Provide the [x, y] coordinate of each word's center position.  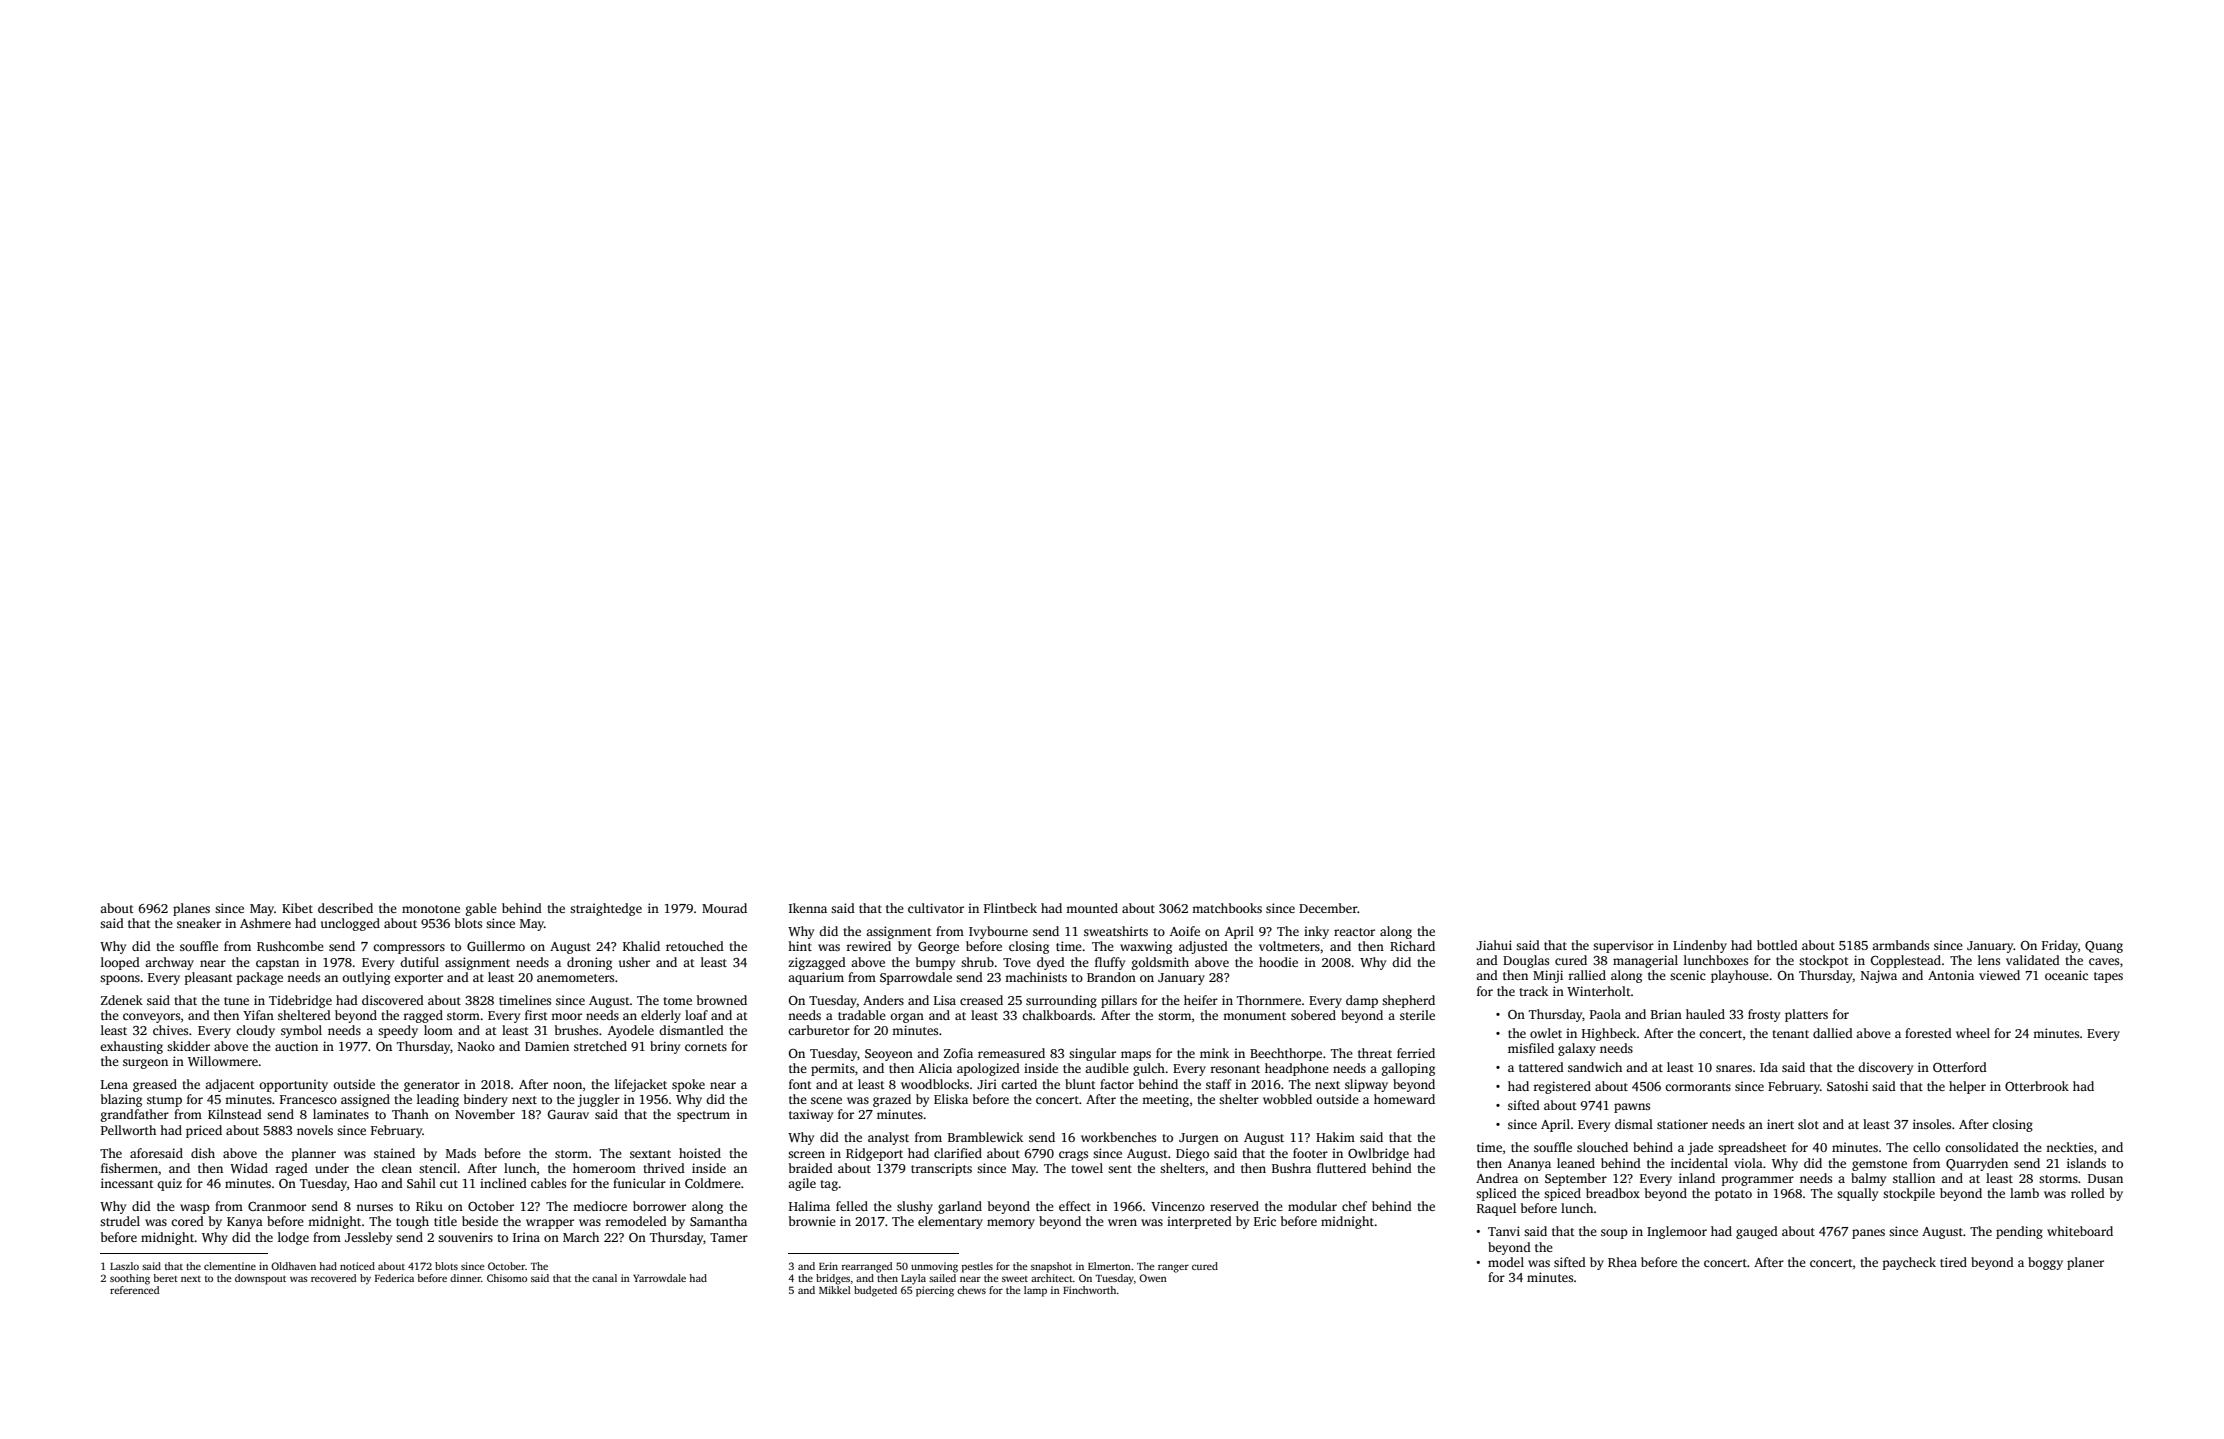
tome [677, 1001]
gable [481, 909]
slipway [1366, 1085]
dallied [1833, 1033]
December [1328, 908]
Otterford [1960, 1067]
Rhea [1622, 1262]
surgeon [145, 1064]
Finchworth [1090, 1290]
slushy [915, 1207]
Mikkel [835, 1290]
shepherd [1408, 1001]
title [445, 1221]
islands [2086, 1163]
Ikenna [808, 908]
